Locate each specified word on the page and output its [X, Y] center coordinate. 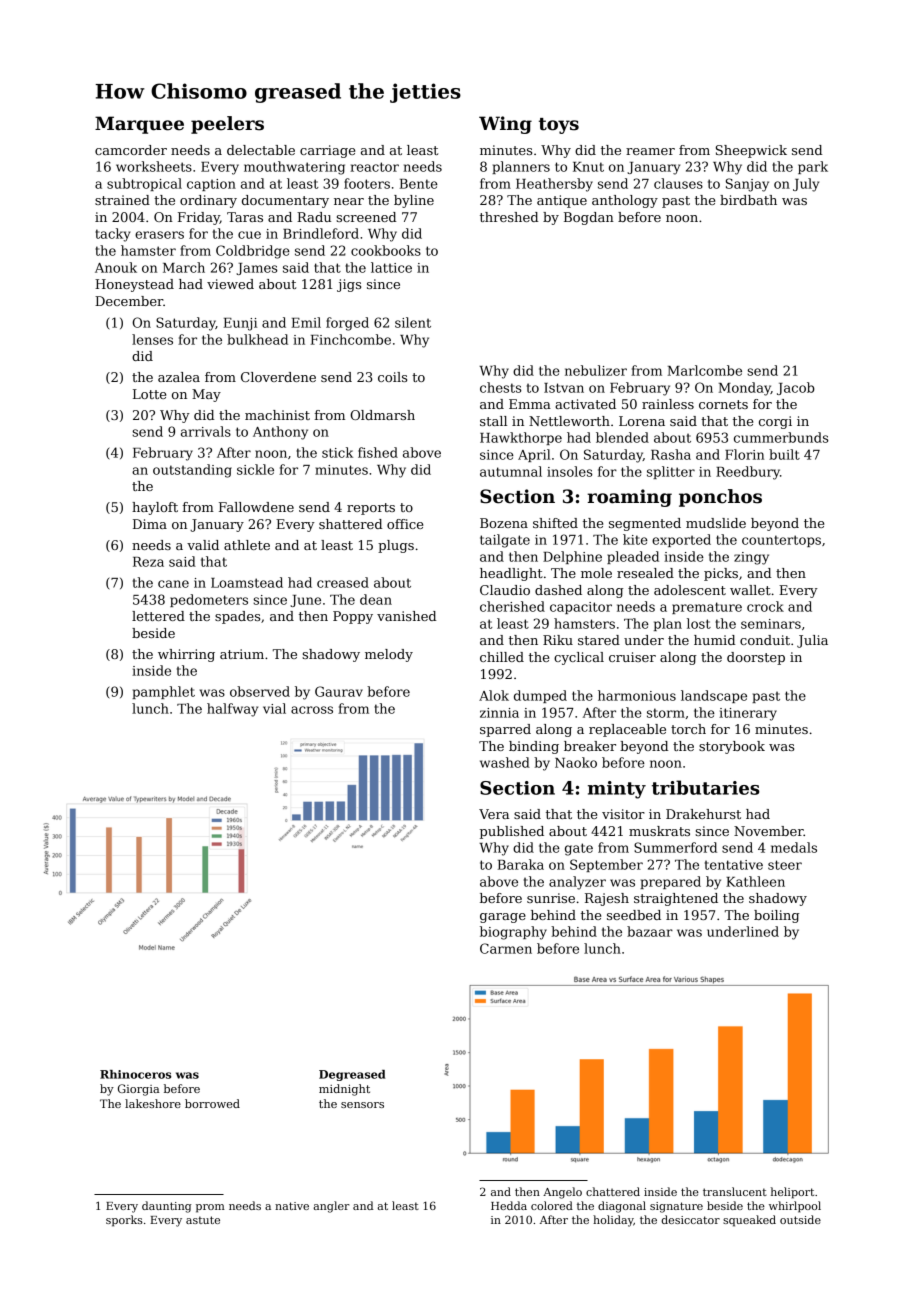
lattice [391, 267]
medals [794, 847]
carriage [327, 151]
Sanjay [747, 185]
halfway [232, 710]
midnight [344, 1090]
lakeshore [153, 1103]
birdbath [748, 200]
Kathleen [755, 881]
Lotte [149, 394]
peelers [227, 125]
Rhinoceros [135, 1074]
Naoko [576, 762]
